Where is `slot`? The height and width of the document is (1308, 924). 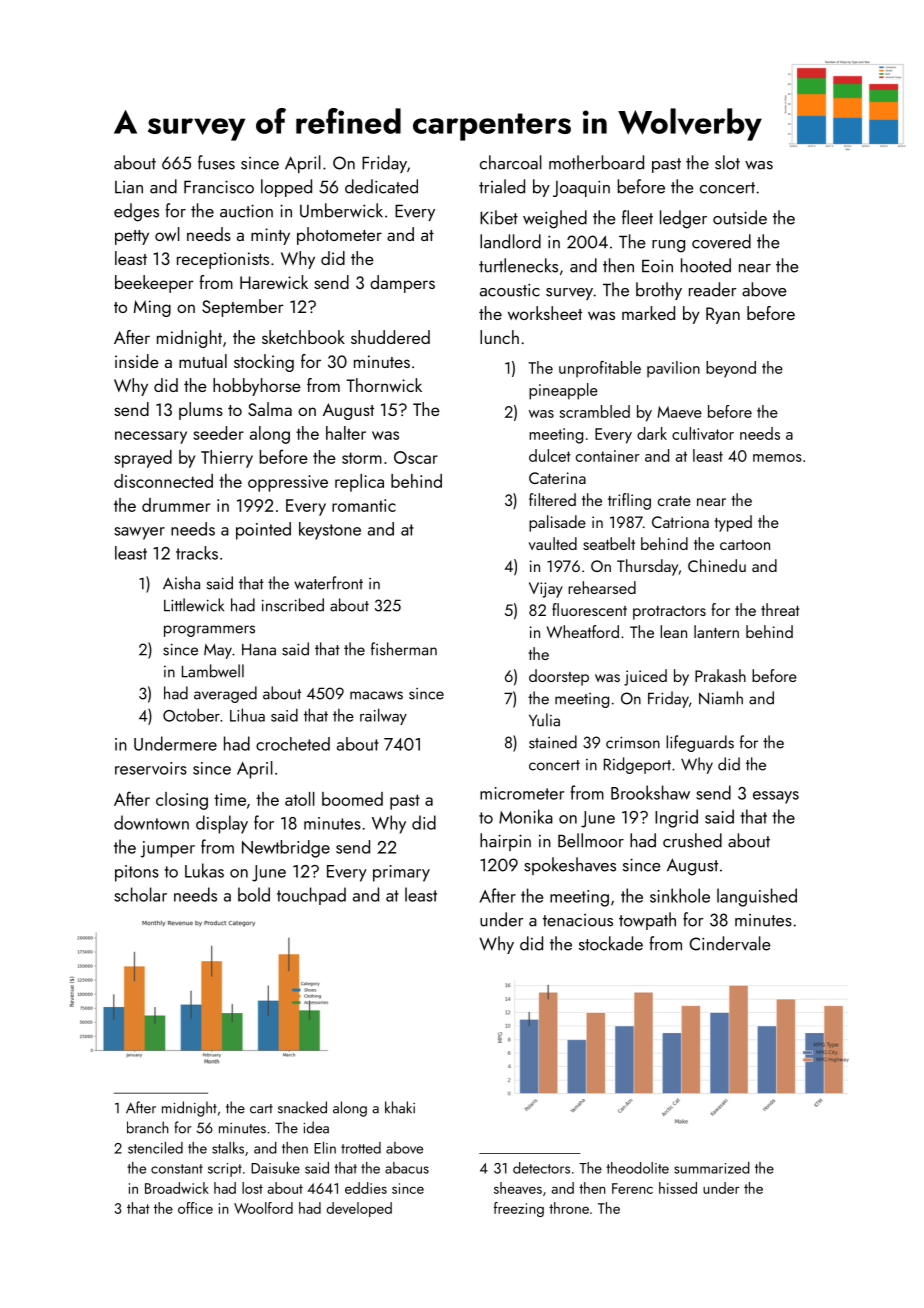
slot is located at coordinates (727, 162).
